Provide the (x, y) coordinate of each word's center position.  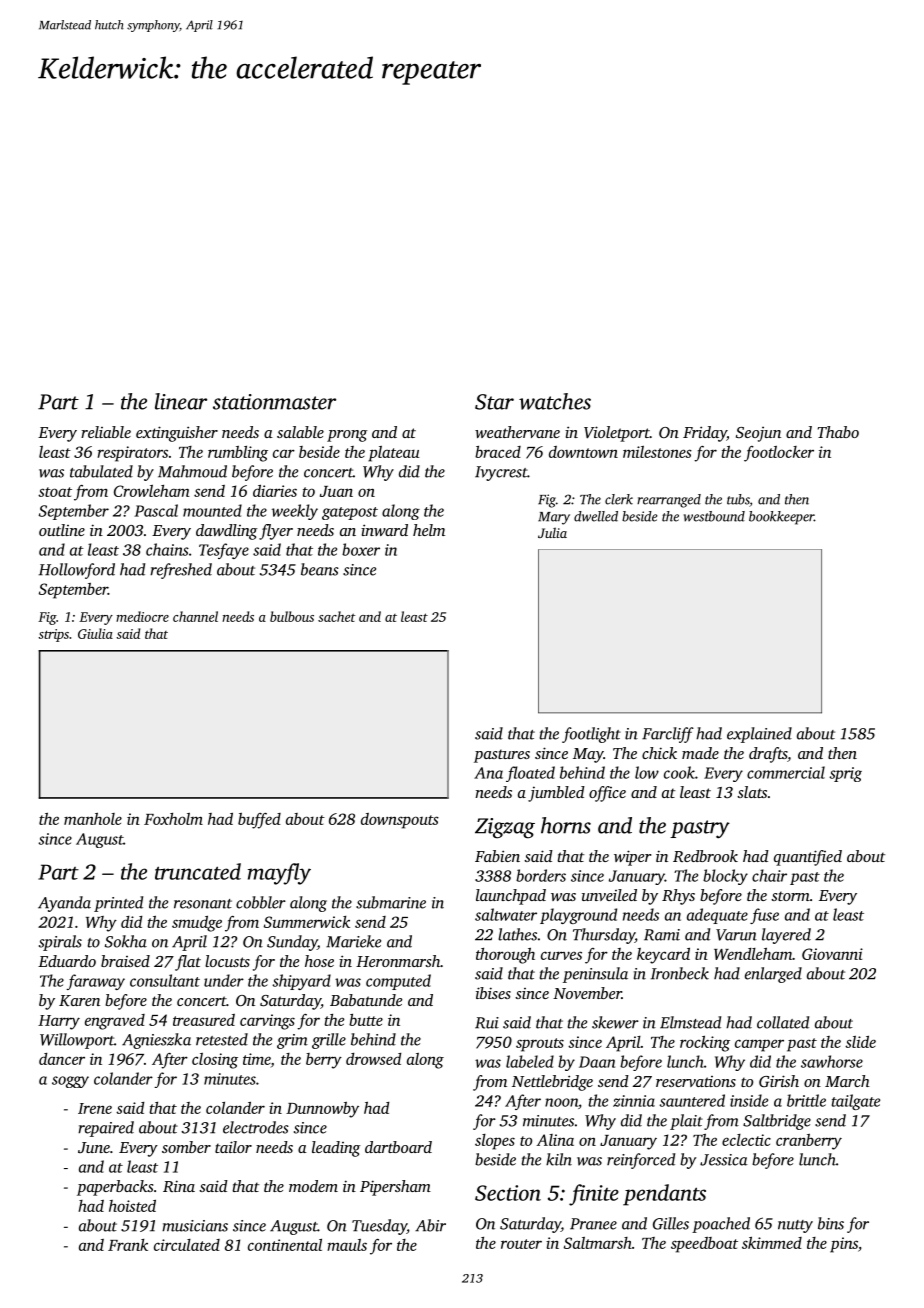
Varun (736, 935)
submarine (391, 902)
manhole (93, 818)
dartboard (398, 1147)
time (257, 1060)
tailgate (856, 1102)
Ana (488, 773)
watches (555, 401)
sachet (337, 616)
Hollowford (77, 571)
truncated (198, 871)
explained (759, 735)
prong (347, 436)
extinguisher (177, 434)
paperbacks (115, 1188)
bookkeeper (781, 518)
